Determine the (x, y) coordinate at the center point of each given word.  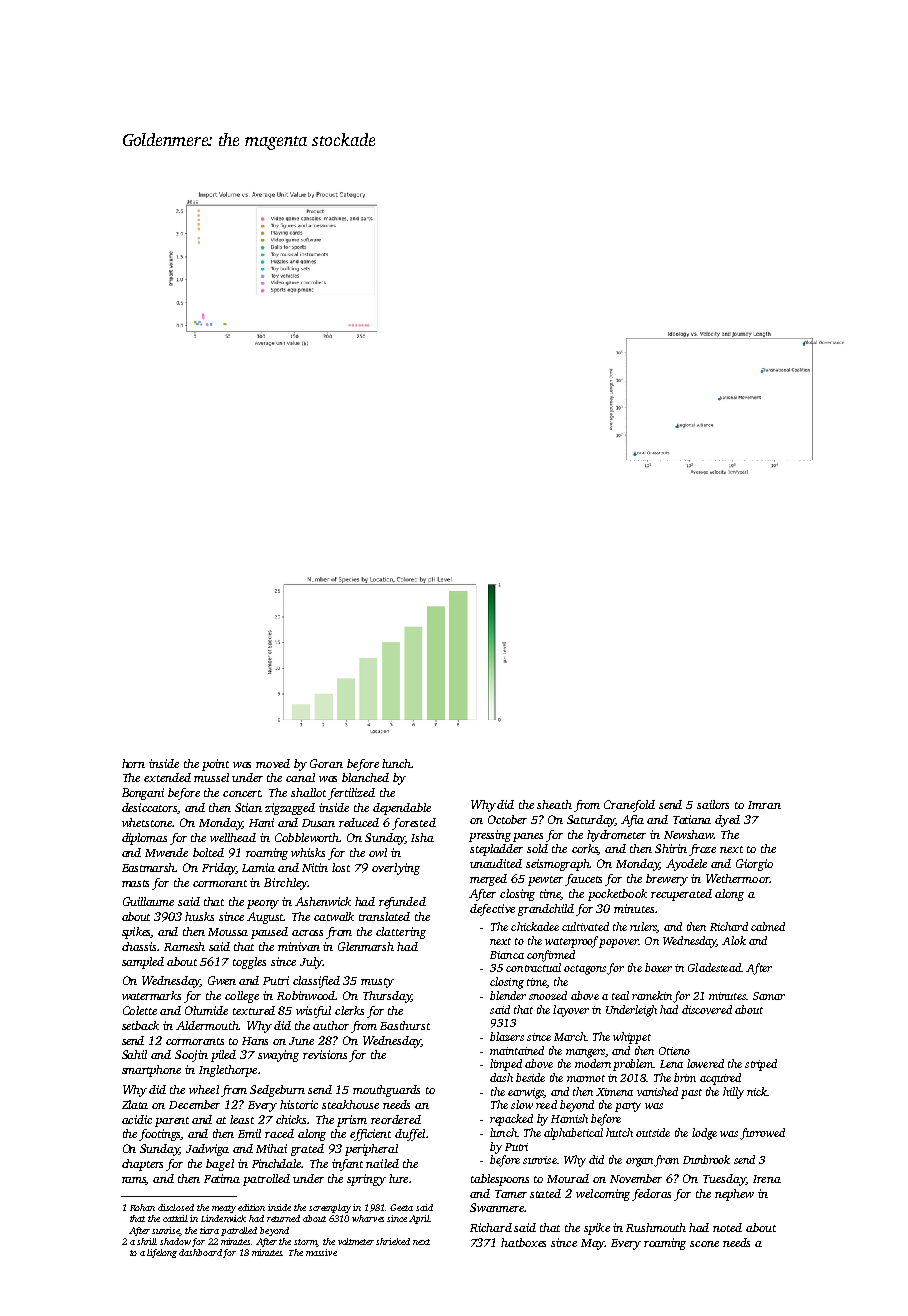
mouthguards (386, 1091)
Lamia (258, 867)
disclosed (176, 1207)
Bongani (143, 794)
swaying (278, 1056)
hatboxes (523, 1242)
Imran (764, 805)
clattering (401, 933)
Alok (734, 940)
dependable (402, 809)
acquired (720, 1079)
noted (727, 1227)
